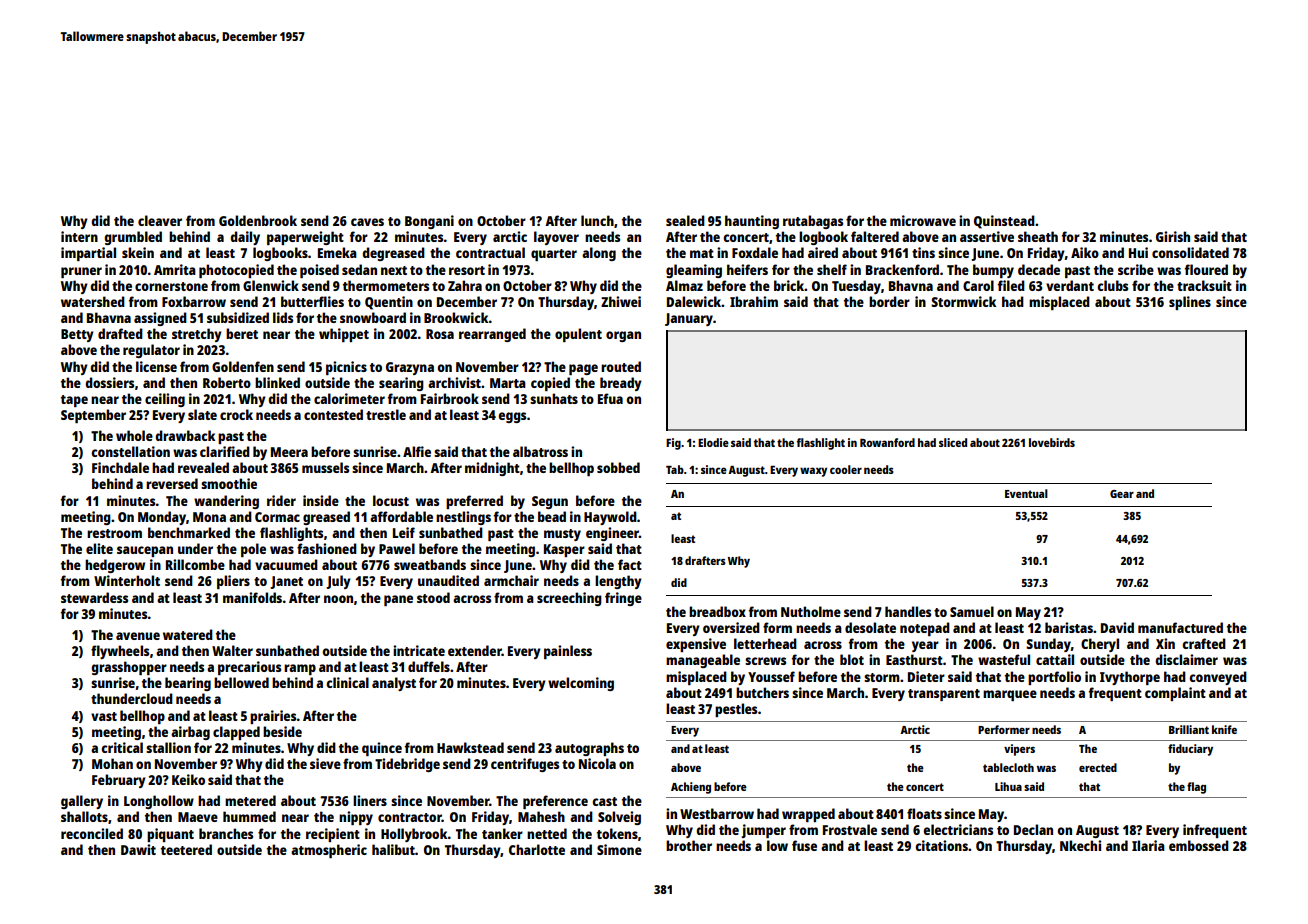 Image resolution: width=1308 pixels, height=924 pixels. I want to click on Ivythorpe, so click(1130, 678).
